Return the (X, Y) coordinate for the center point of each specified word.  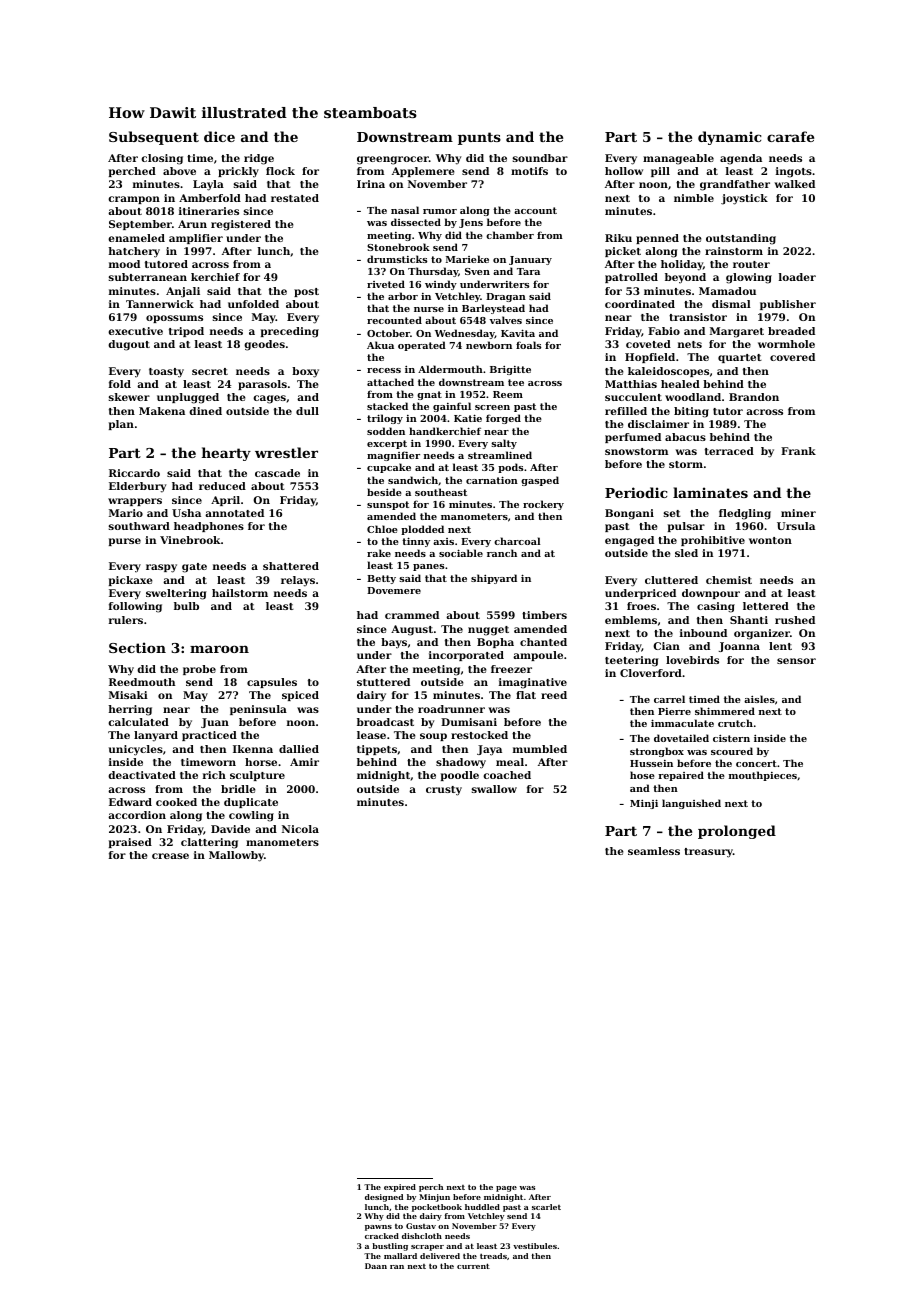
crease (170, 856)
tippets (377, 750)
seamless (654, 851)
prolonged (737, 832)
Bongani (629, 514)
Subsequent (154, 138)
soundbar (540, 158)
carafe (790, 136)
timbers (544, 615)
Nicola (300, 829)
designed (384, 1198)
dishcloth (422, 1236)
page (506, 1189)
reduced (222, 486)
